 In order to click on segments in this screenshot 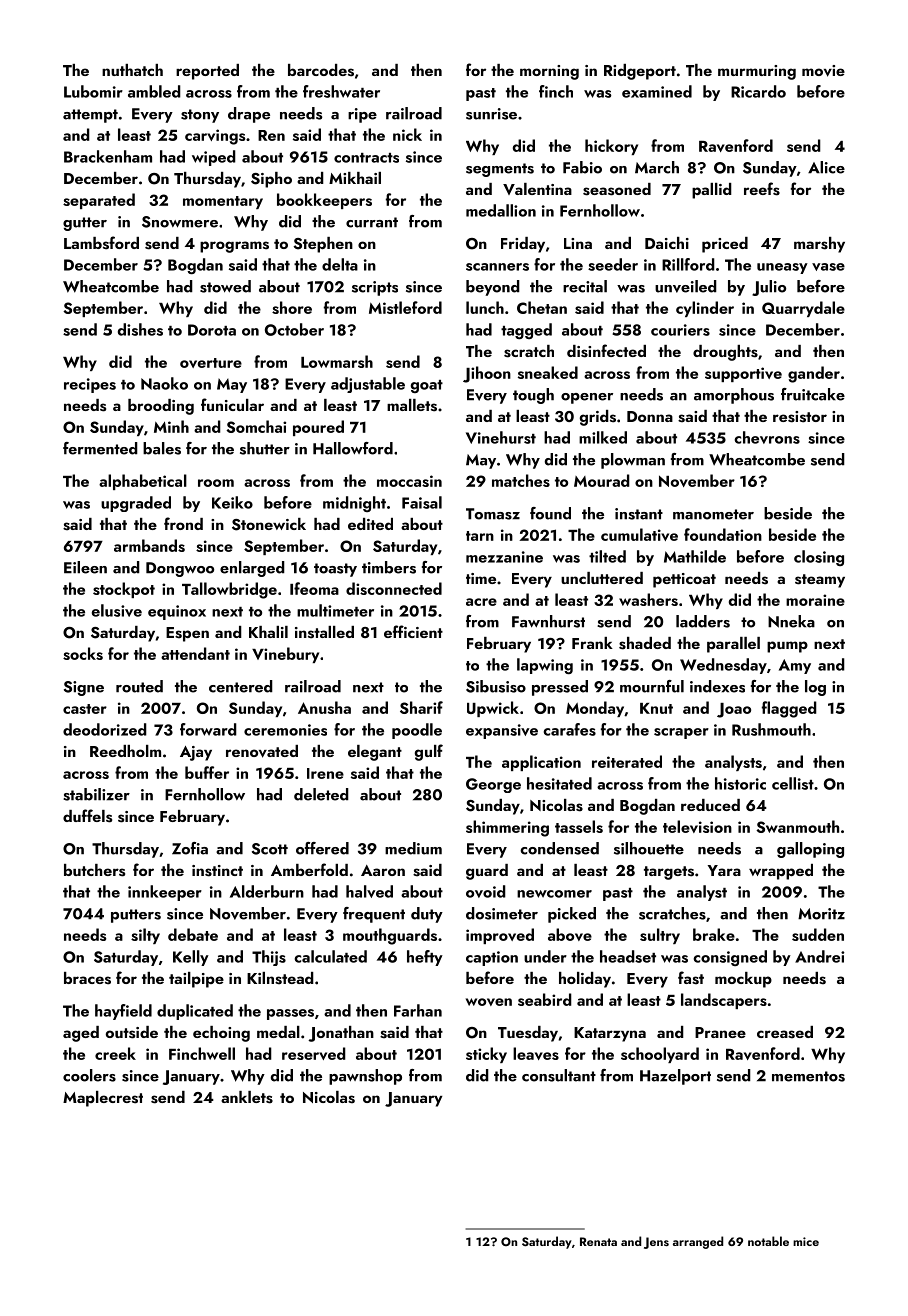, I will do `click(500, 170)`.
